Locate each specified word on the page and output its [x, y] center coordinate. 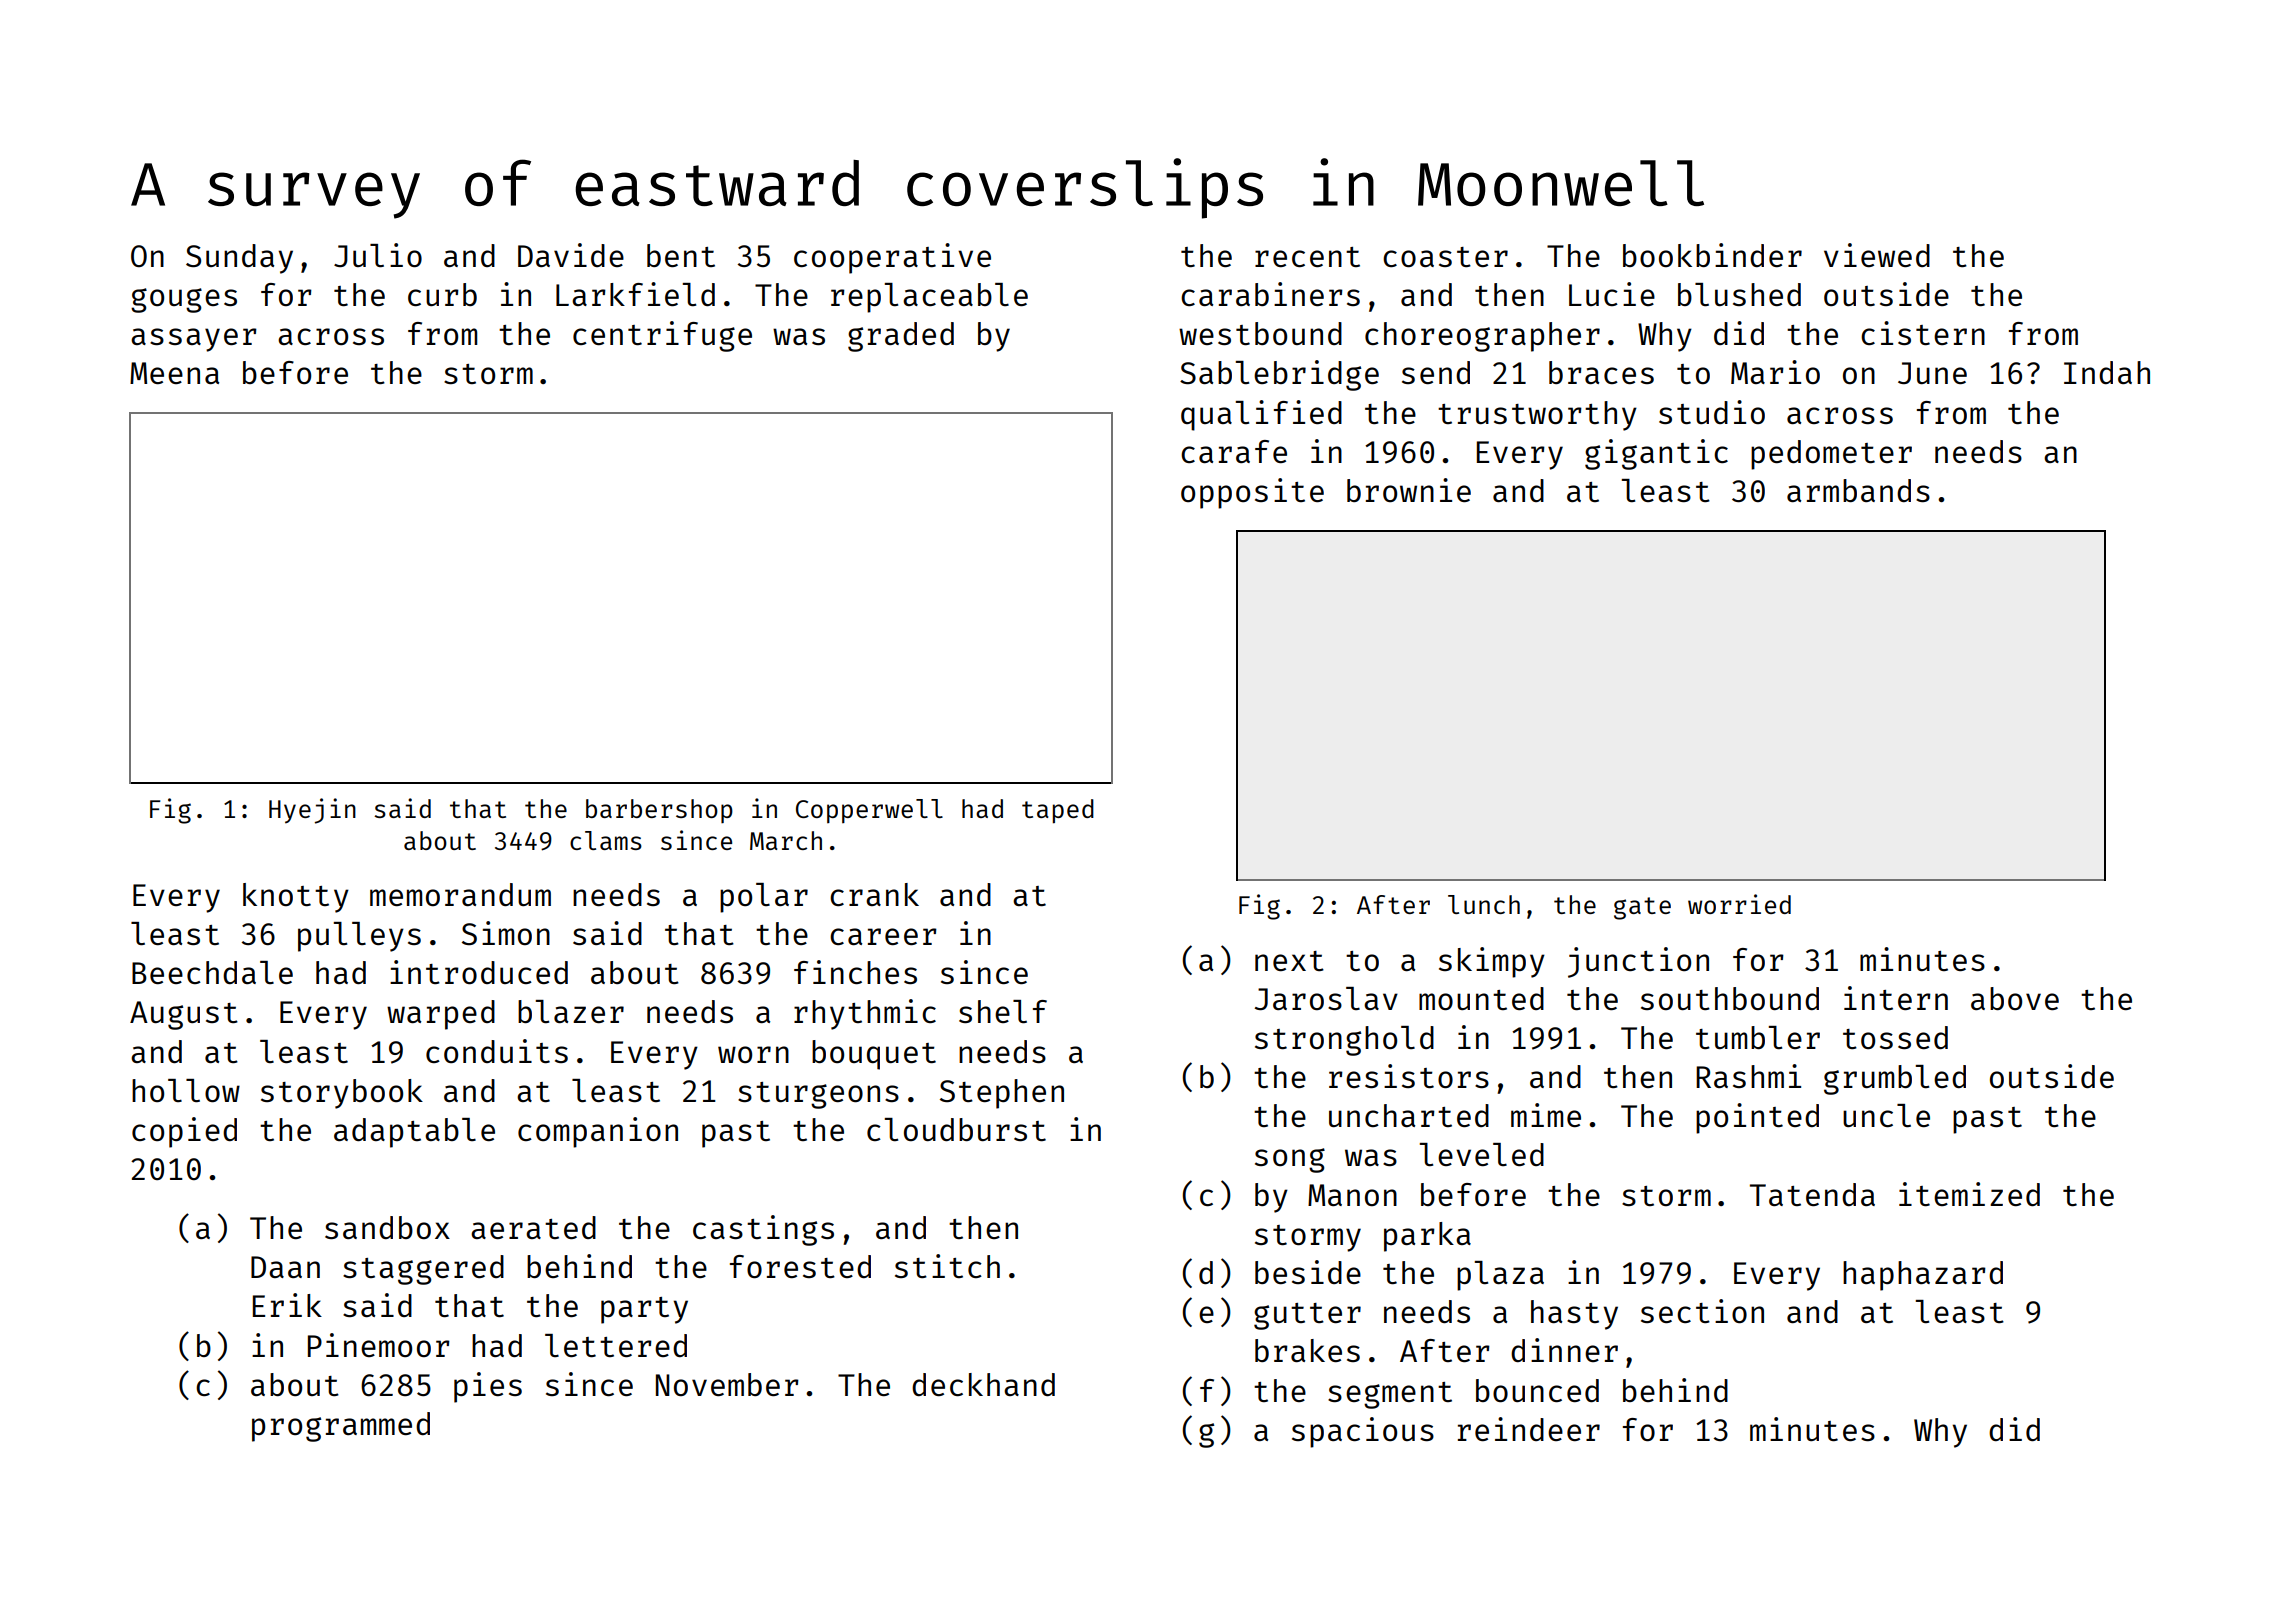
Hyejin [312, 811]
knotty [296, 898]
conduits [497, 1051]
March [786, 840]
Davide [571, 255]
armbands [1858, 490]
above [2015, 998]
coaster [1445, 257]
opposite [1252, 493]
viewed [1877, 255]
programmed [341, 1427]
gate [1642, 908]
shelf [1003, 1011]
